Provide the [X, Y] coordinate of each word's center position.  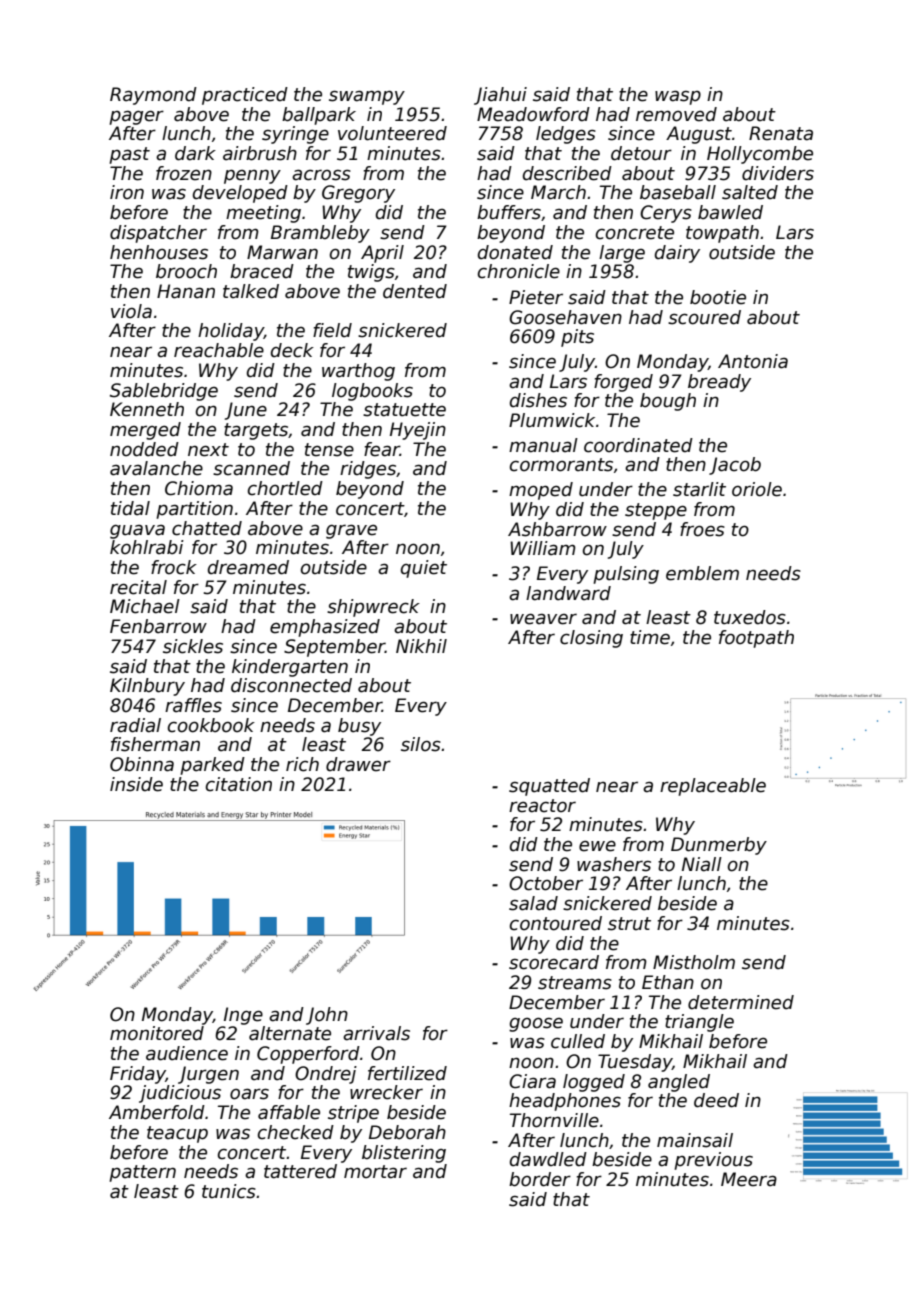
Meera [749, 1179]
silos [421, 744]
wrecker [386, 1092]
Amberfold [157, 1112]
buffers [509, 212]
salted [750, 192]
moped [541, 491]
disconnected [291, 685]
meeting [263, 214]
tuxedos [750, 617]
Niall [702, 864]
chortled [285, 488]
